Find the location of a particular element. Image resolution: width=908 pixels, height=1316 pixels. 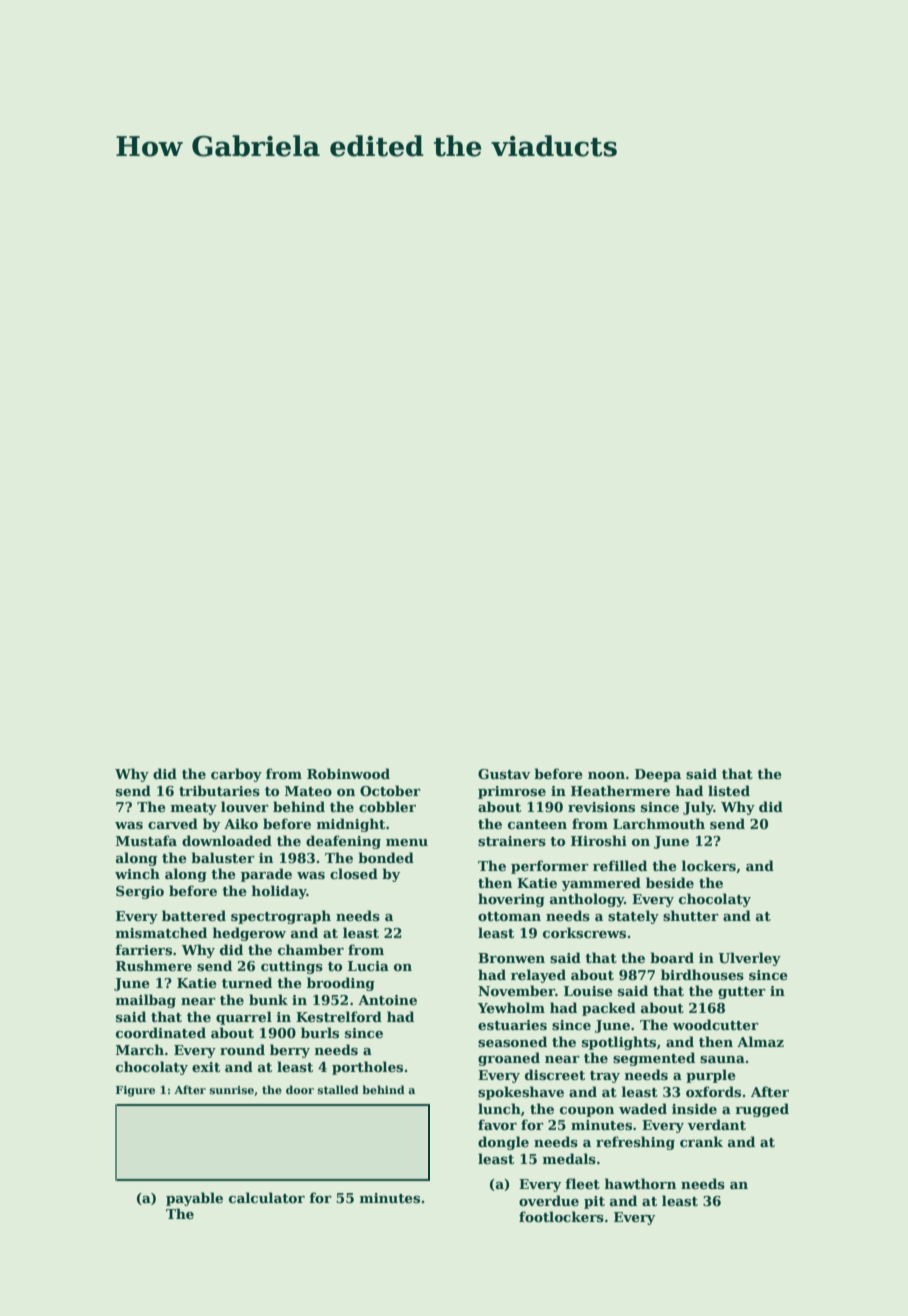

payable is located at coordinates (194, 1199).
